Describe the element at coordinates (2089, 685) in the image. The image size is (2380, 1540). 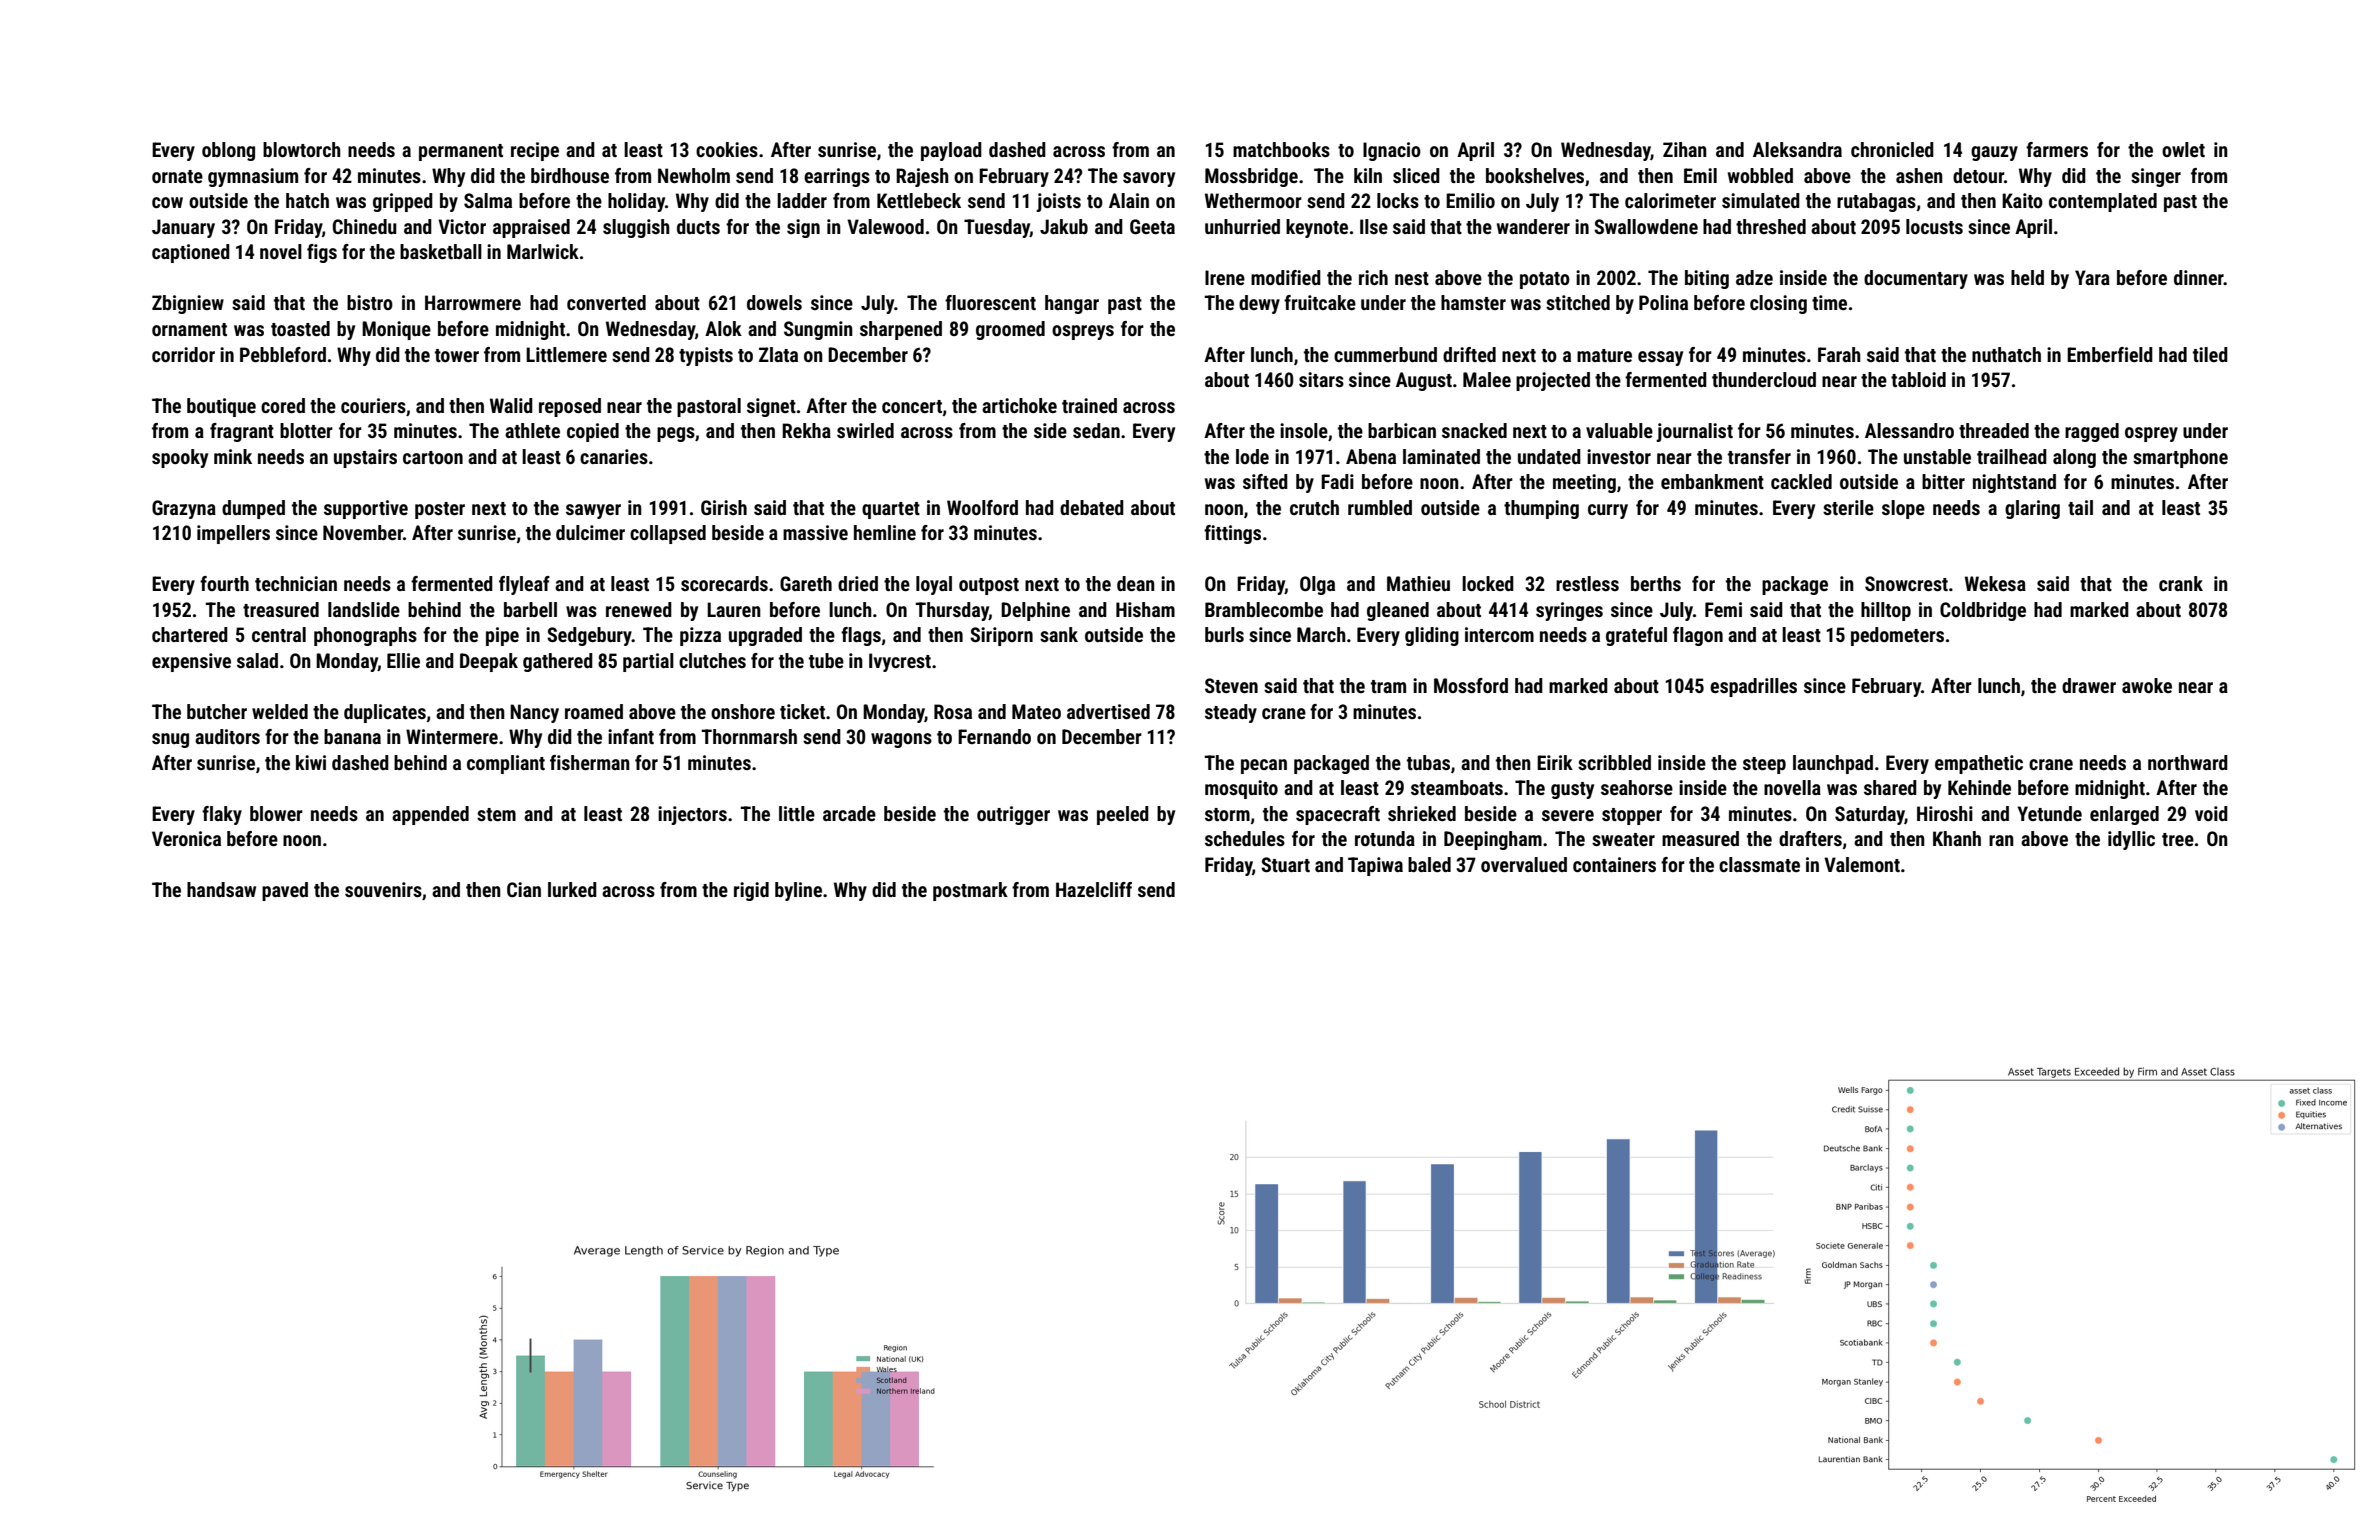
I see `drawer` at that location.
